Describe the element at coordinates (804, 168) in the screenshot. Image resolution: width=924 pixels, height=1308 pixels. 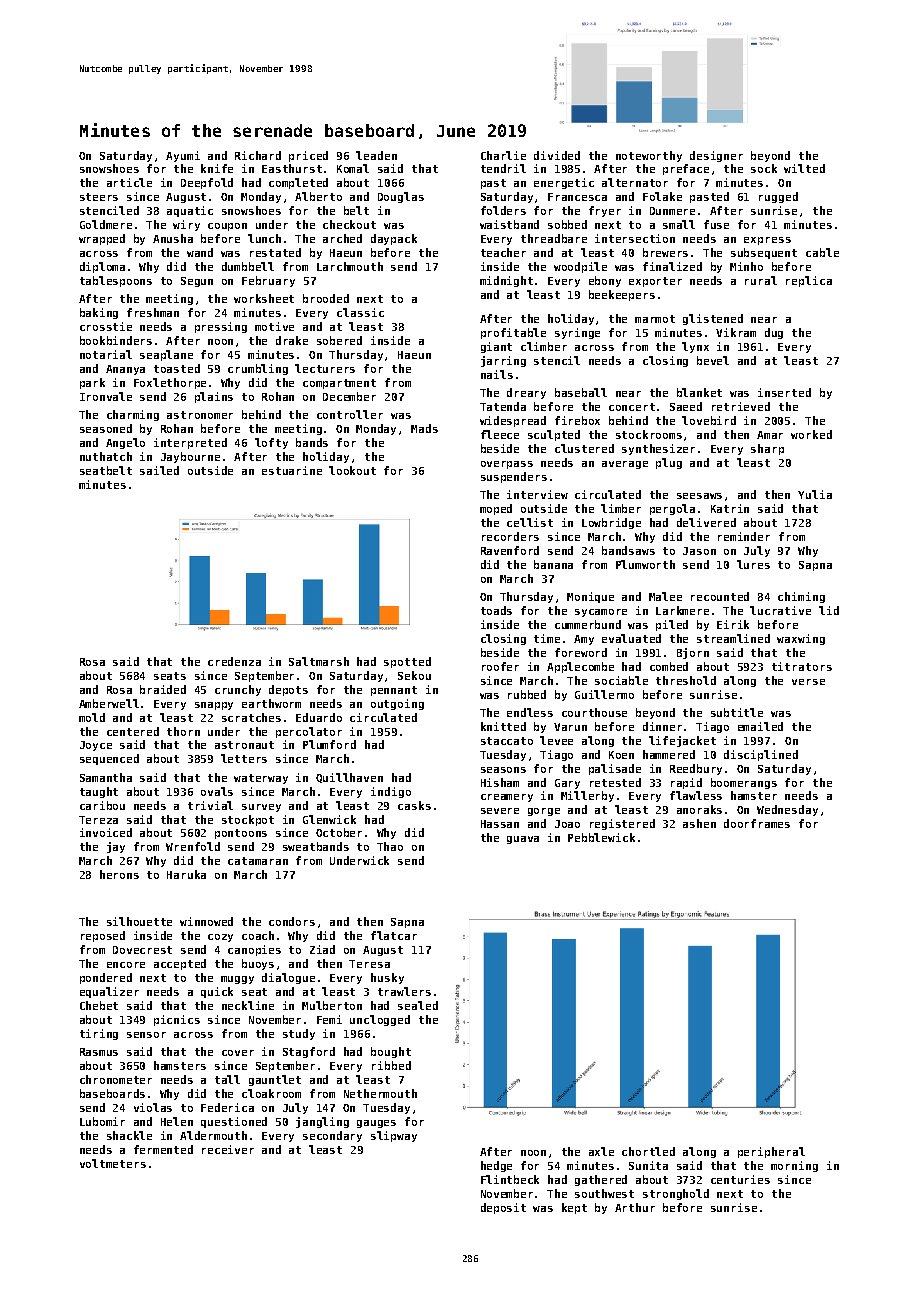
I see `wilted` at that location.
